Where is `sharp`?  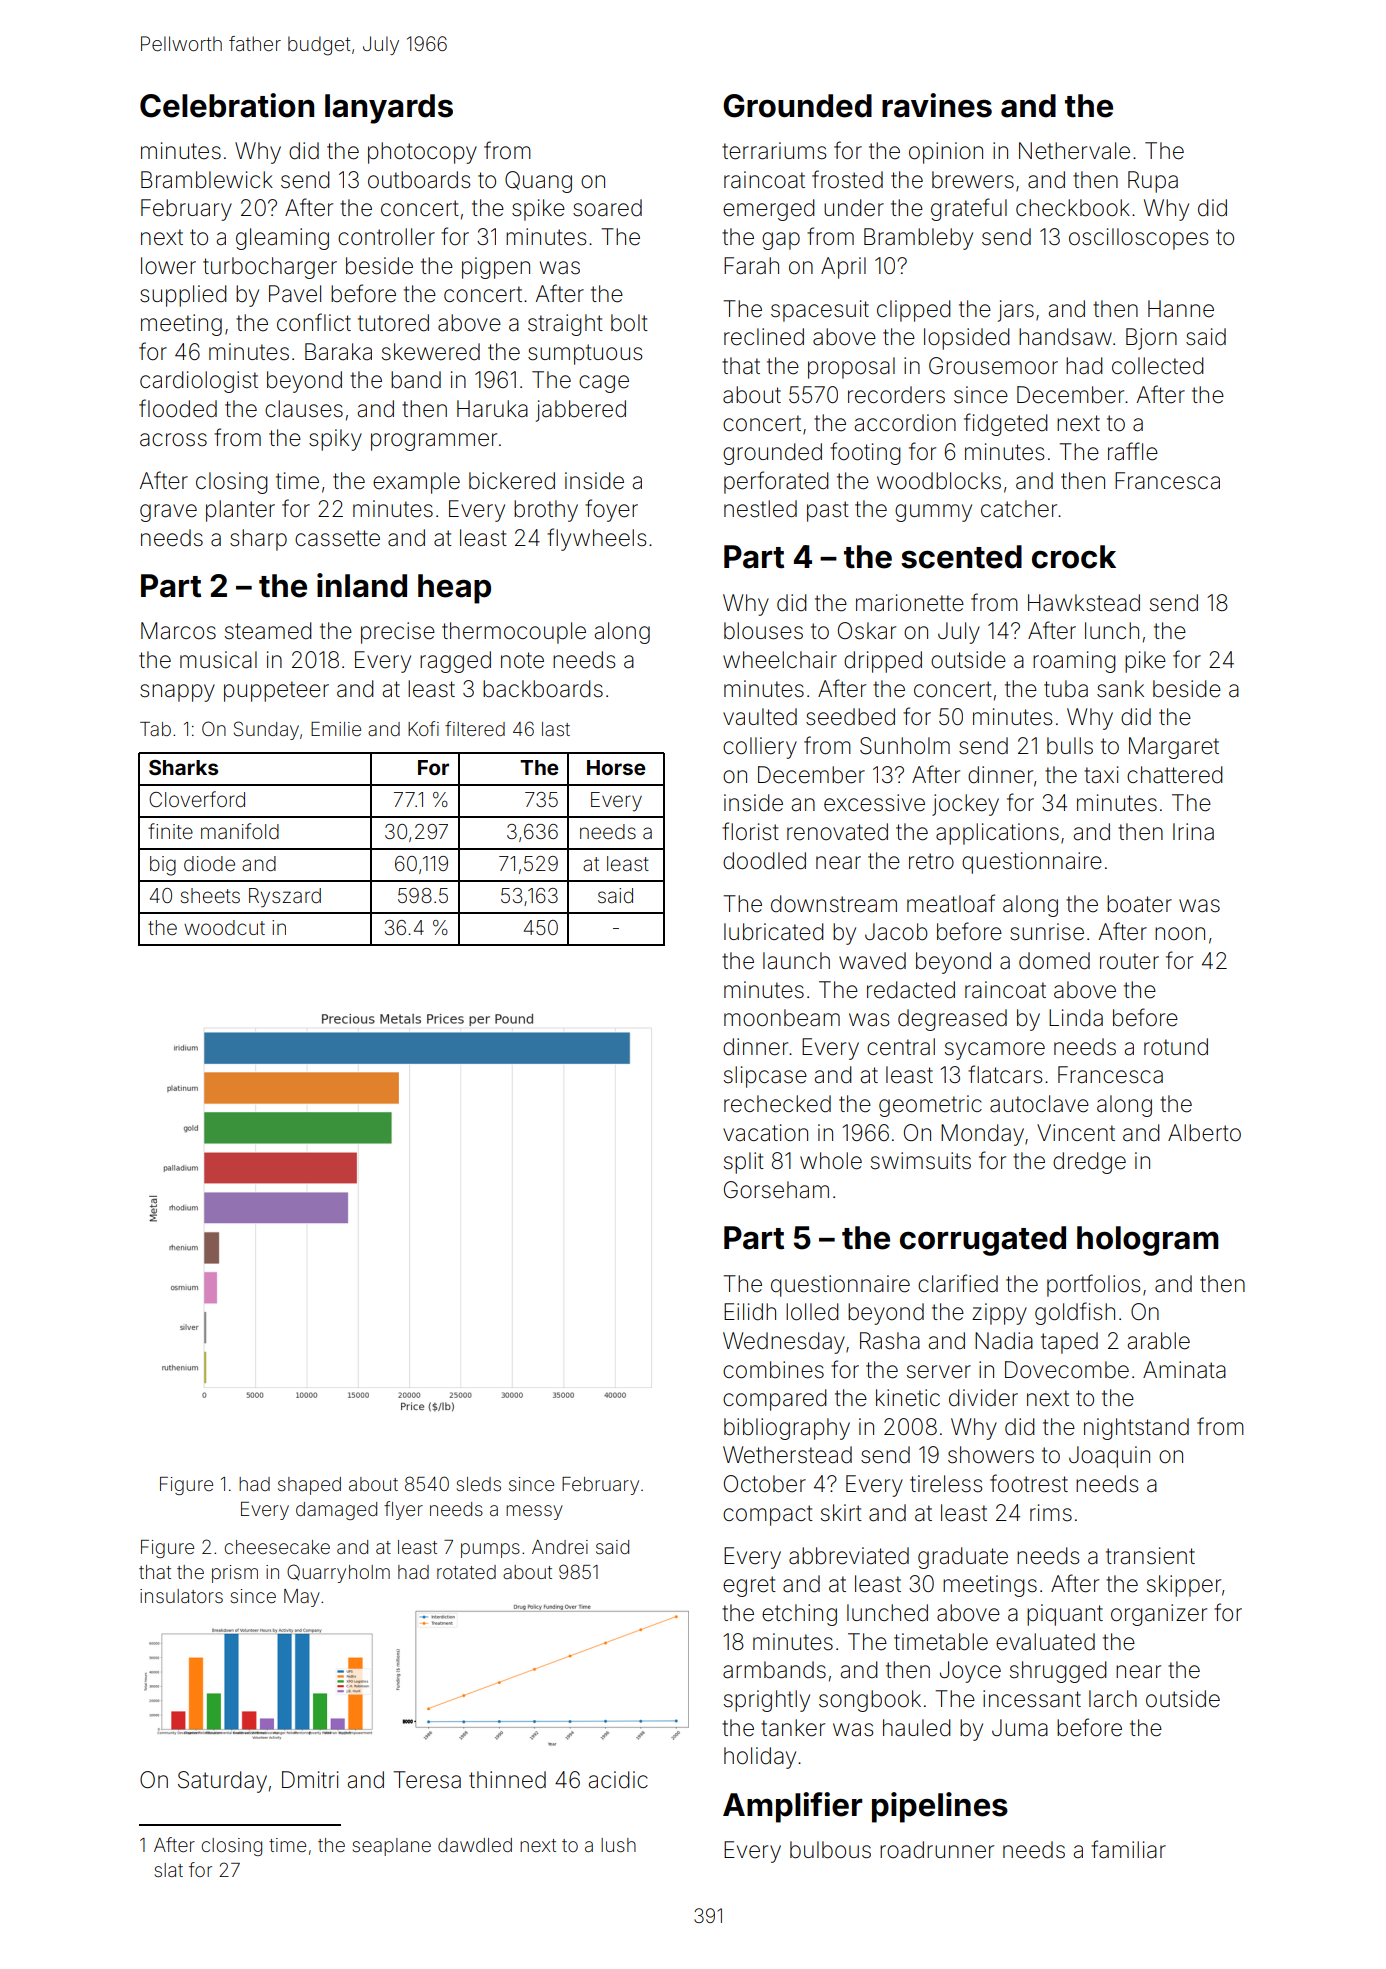
sharp is located at coordinates (258, 540).
